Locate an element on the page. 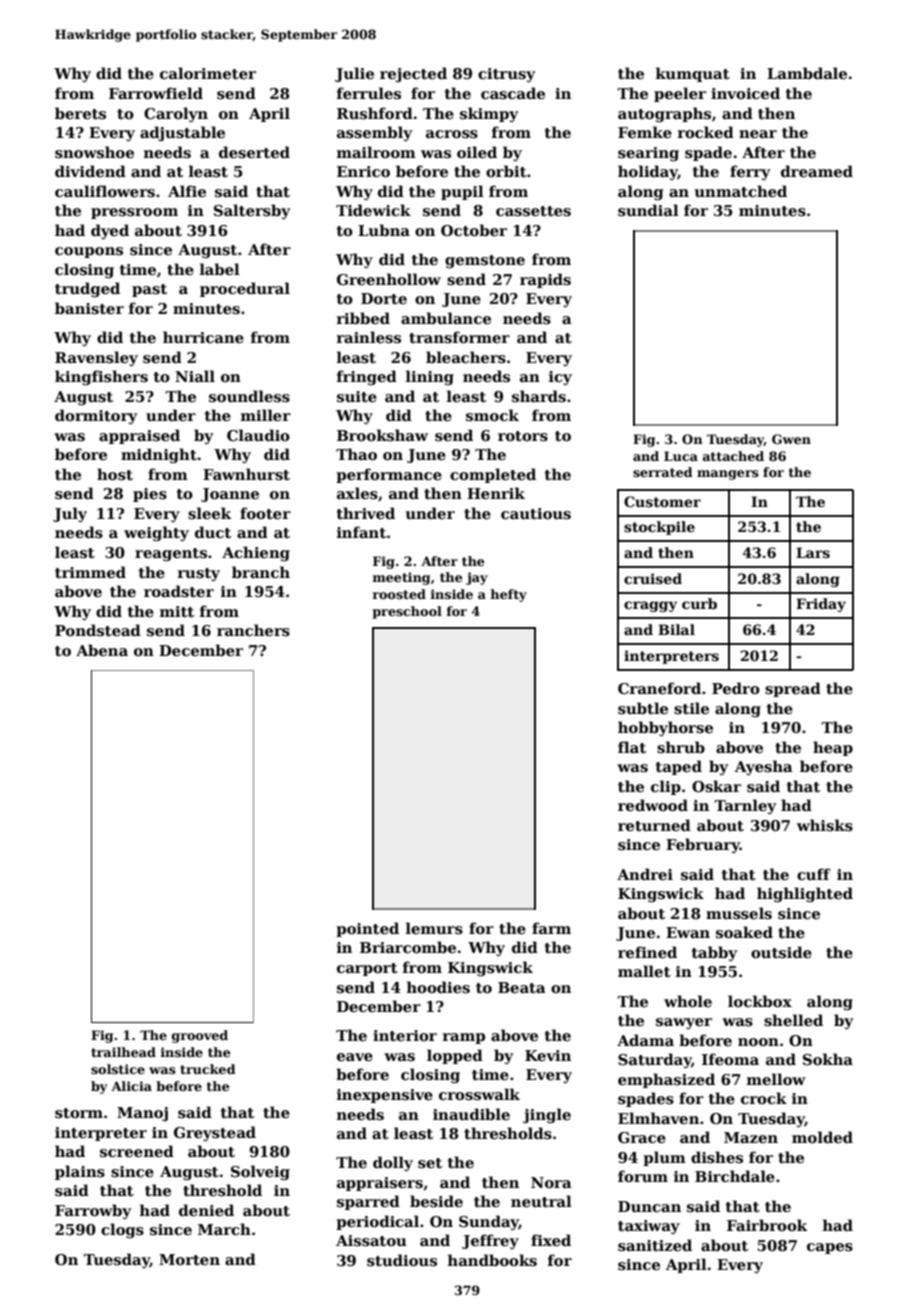  Lambdale is located at coordinates (807, 73).
